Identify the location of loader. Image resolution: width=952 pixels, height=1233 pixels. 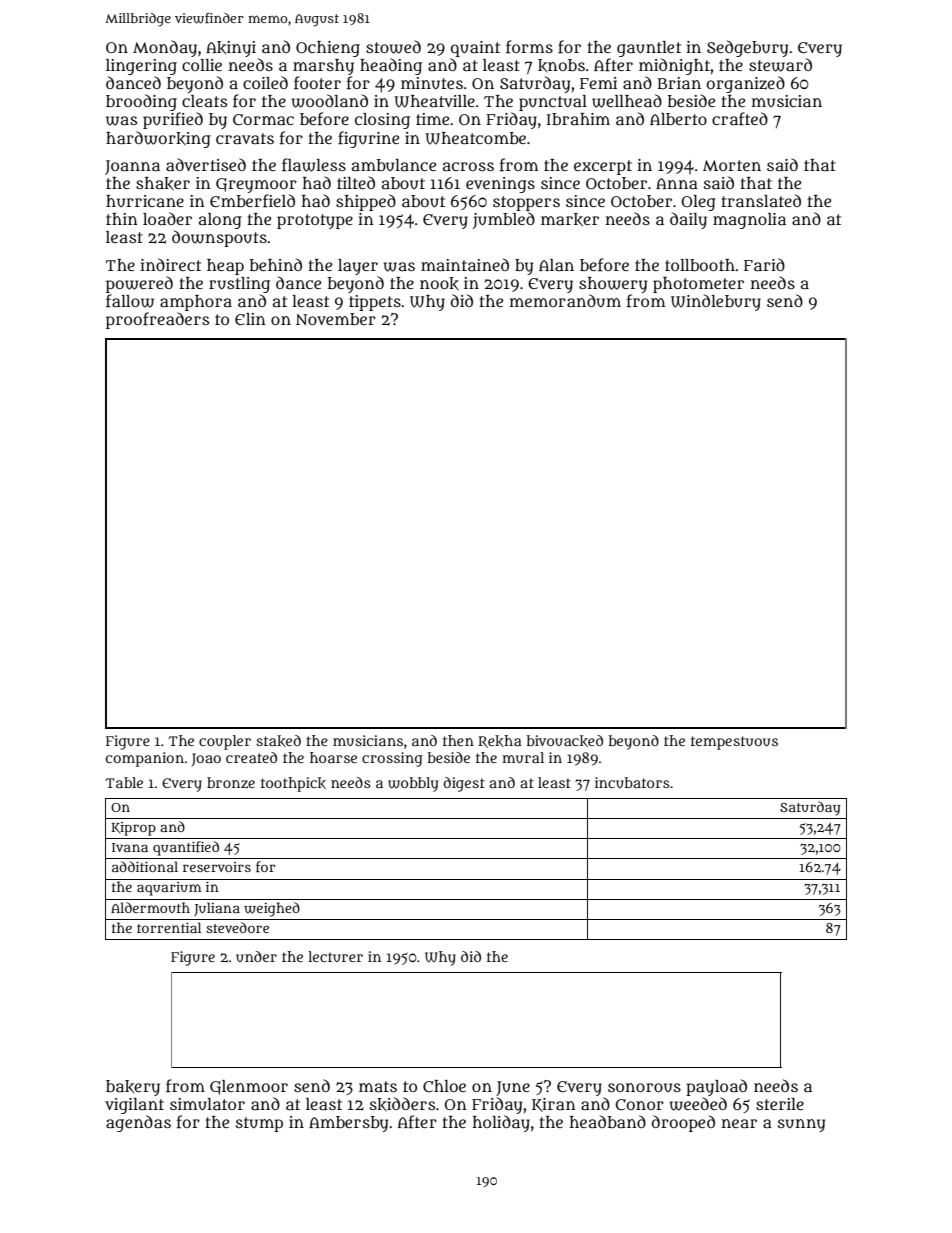
(167, 218).
